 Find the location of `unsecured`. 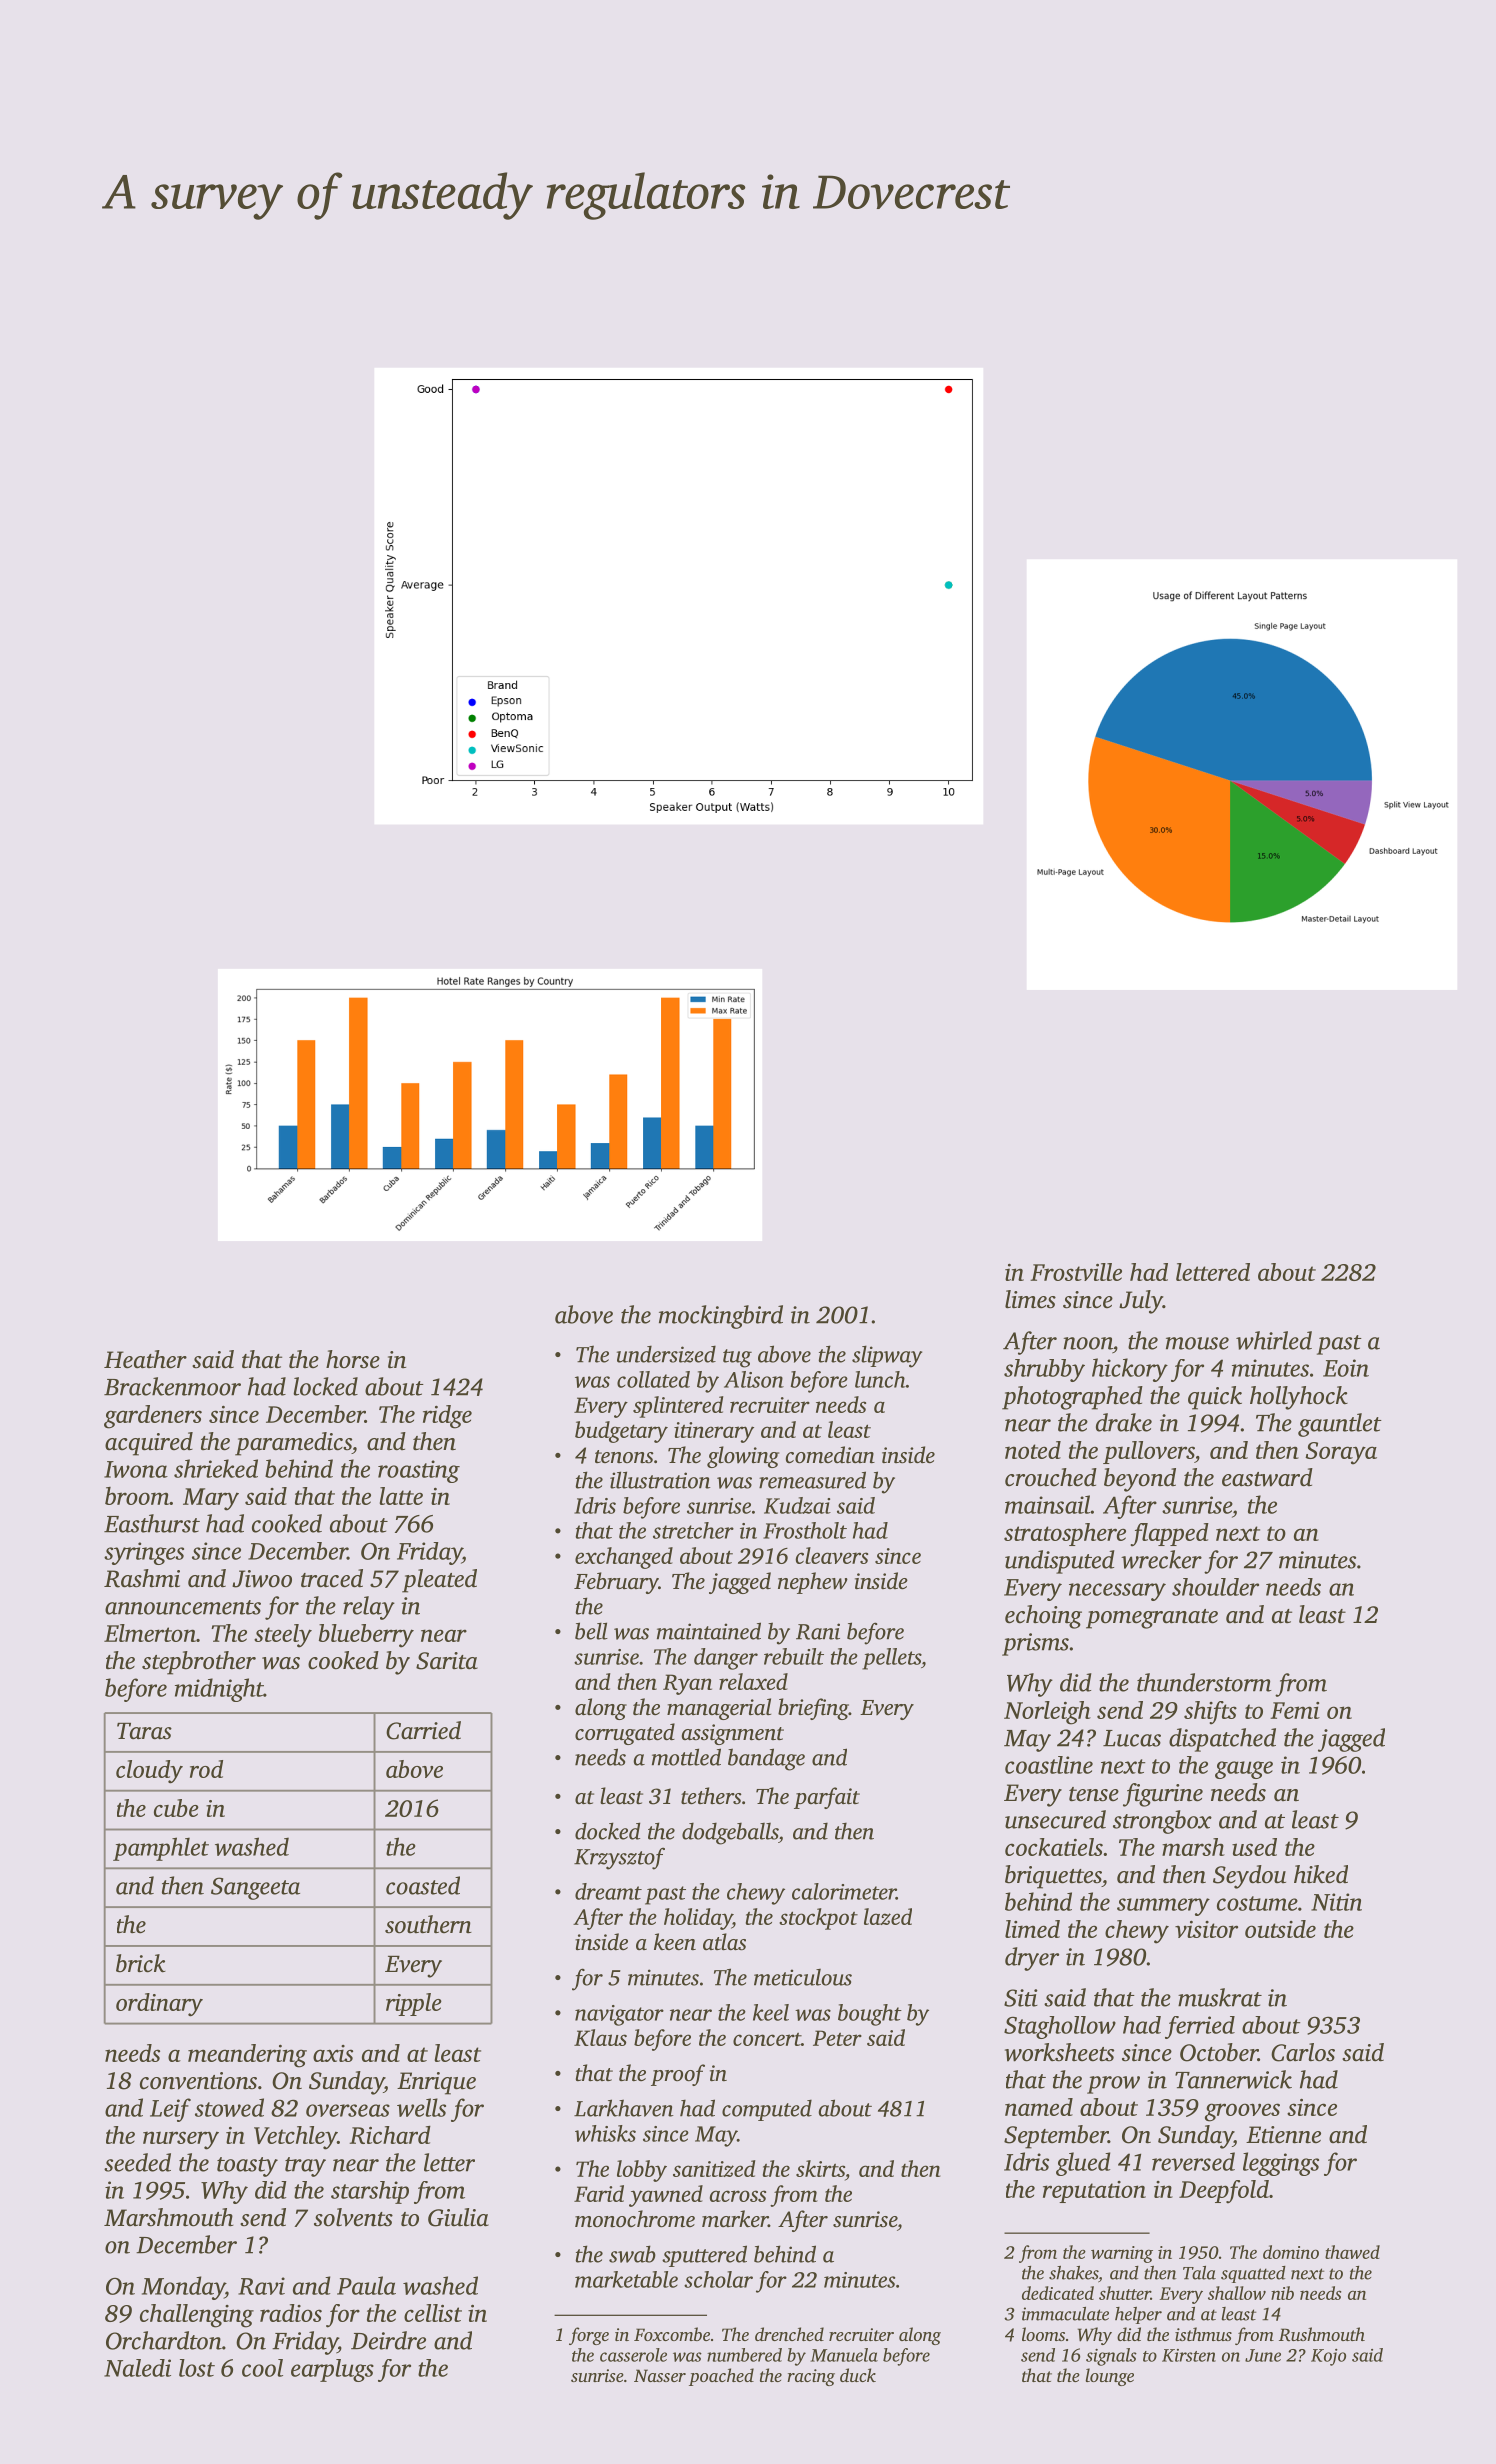

unsecured is located at coordinates (1055, 1819).
